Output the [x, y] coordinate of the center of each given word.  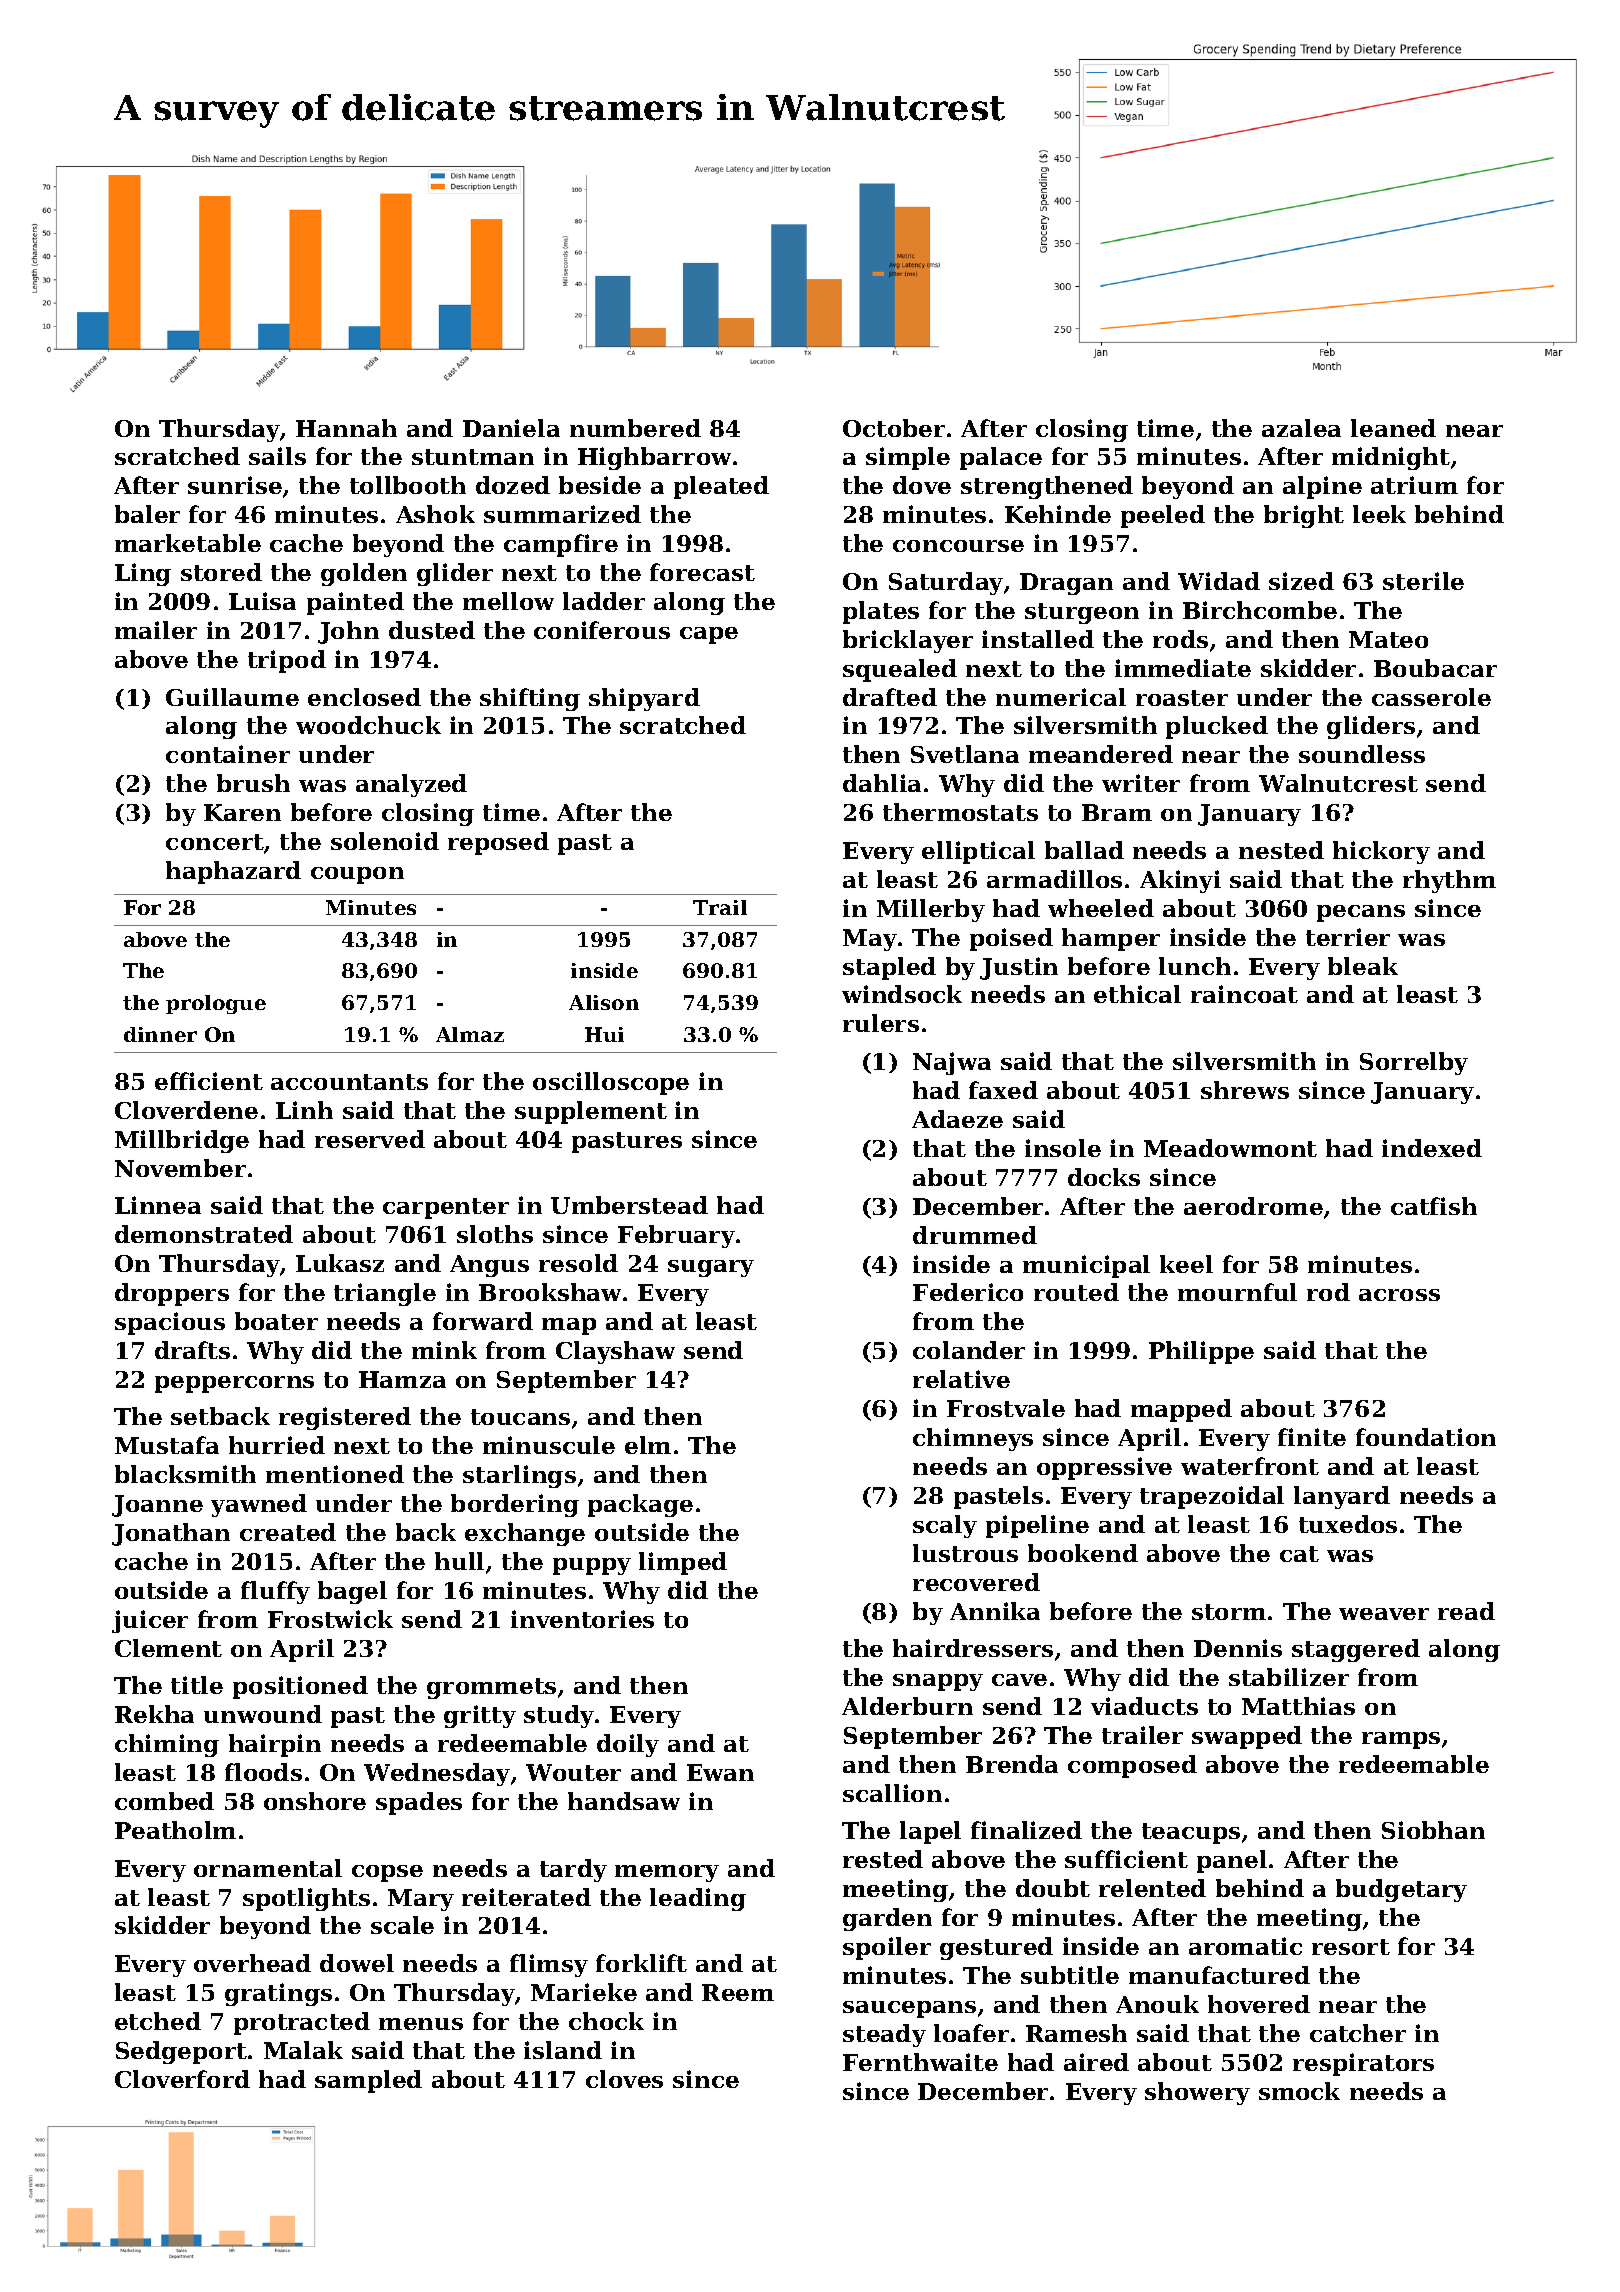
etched [158, 2021]
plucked [1217, 727]
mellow [508, 601]
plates [881, 612]
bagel [352, 1592]
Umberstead [629, 1205]
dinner [160, 1034]
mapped [1181, 1410]
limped [683, 1563]
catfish [1434, 1206]
